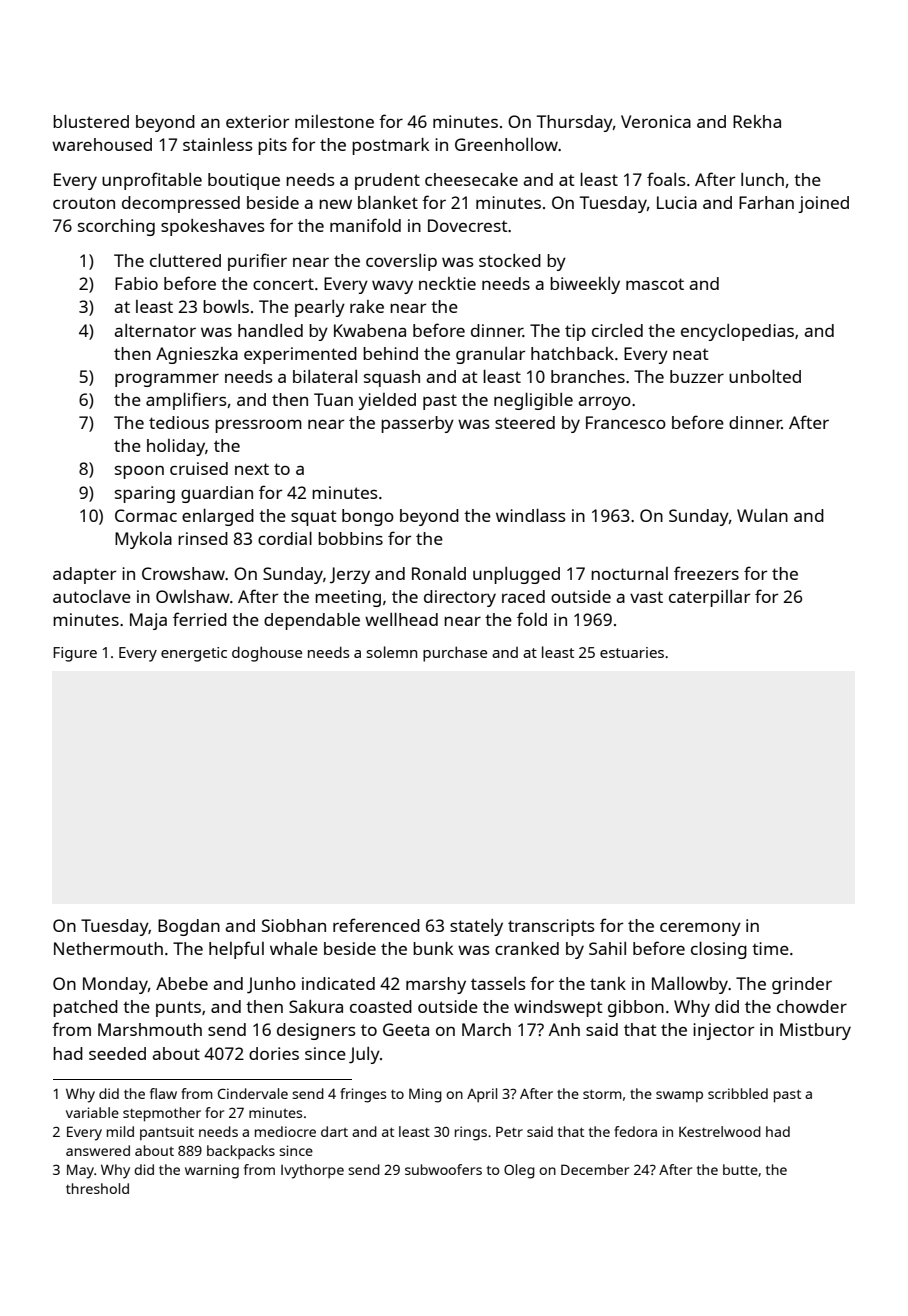 The image size is (908, 1316). What do you see at coordinates (91, 121) in the screenshot?
I see `blustered` at bounding box center [91, 121].
